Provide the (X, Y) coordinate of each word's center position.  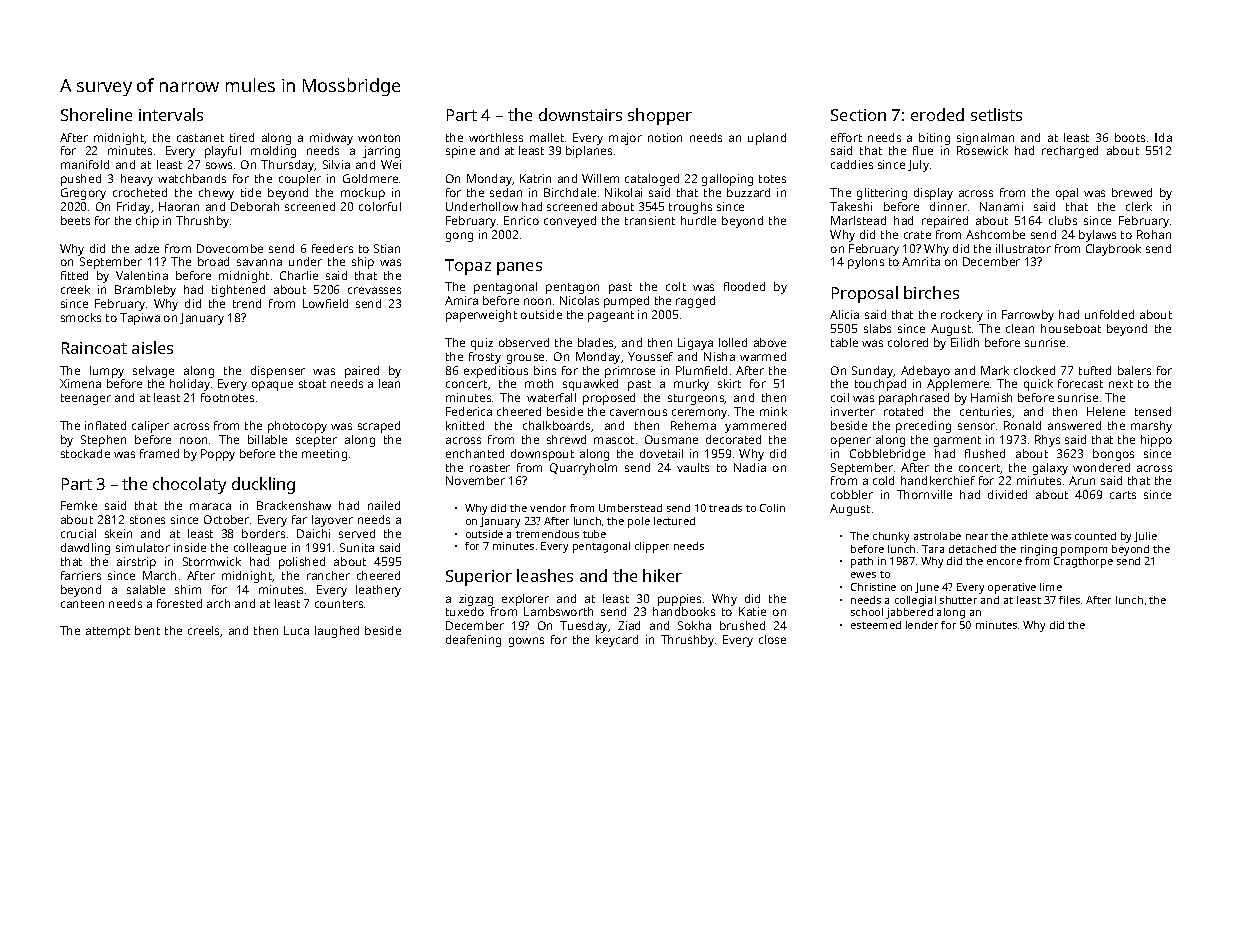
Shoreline (96, 114)
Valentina (142, 275)
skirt (729, 383)
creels (204, 631)
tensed (1153, 411)
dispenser (278, 372)
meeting (324, 455)
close (772, 639)
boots (1130, 137)
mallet (547, 137)
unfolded (1109, 314)
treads (725, 508)
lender (922, 625)
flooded (744, 286)
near (977, 537)
